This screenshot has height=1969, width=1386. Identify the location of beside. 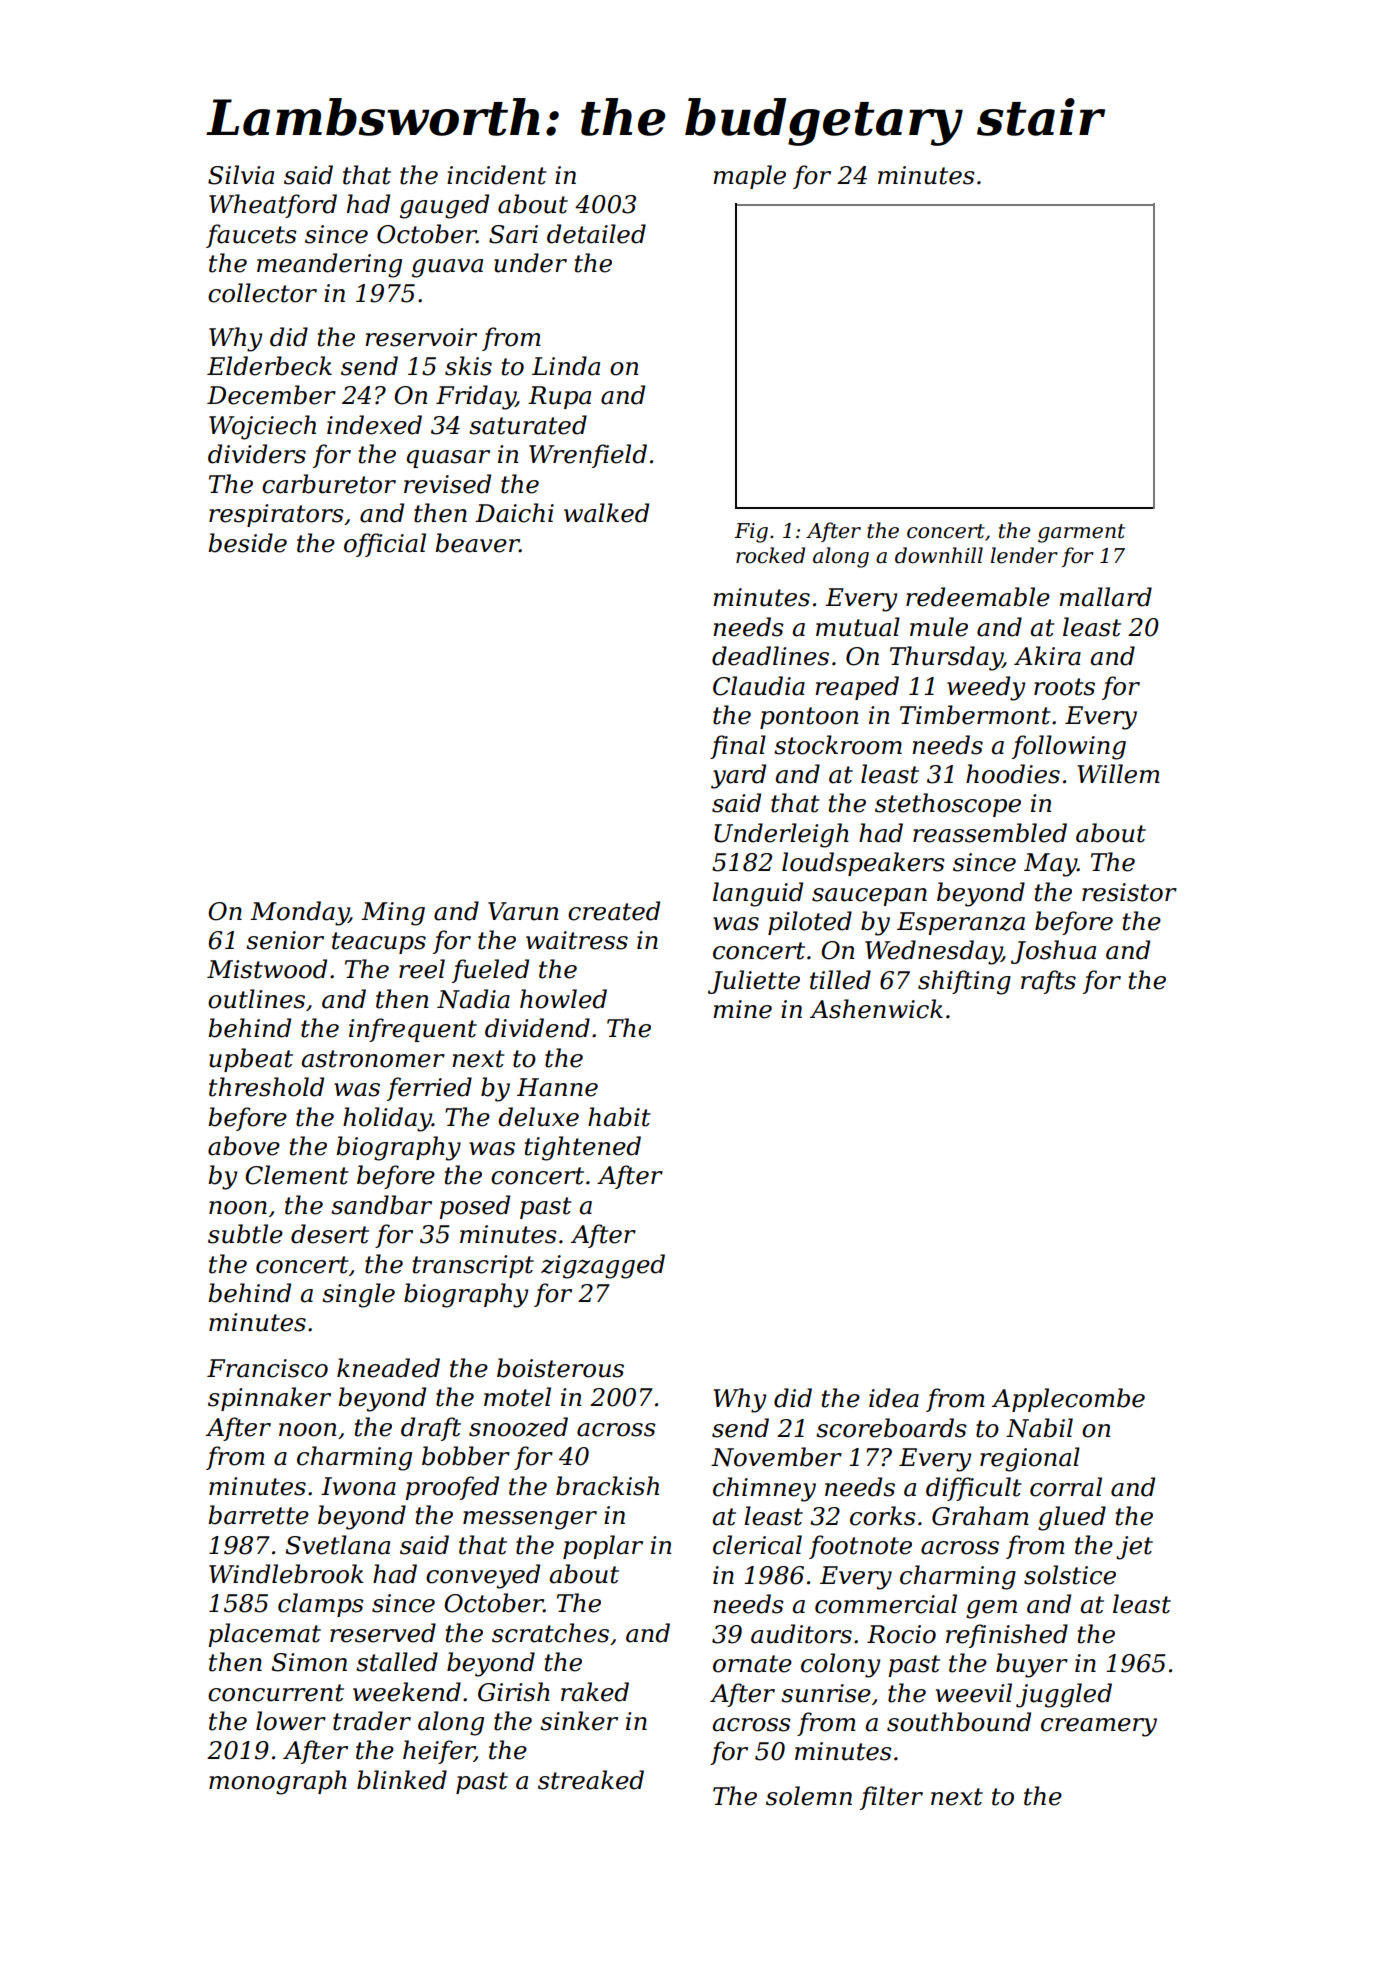
(247, 543).
